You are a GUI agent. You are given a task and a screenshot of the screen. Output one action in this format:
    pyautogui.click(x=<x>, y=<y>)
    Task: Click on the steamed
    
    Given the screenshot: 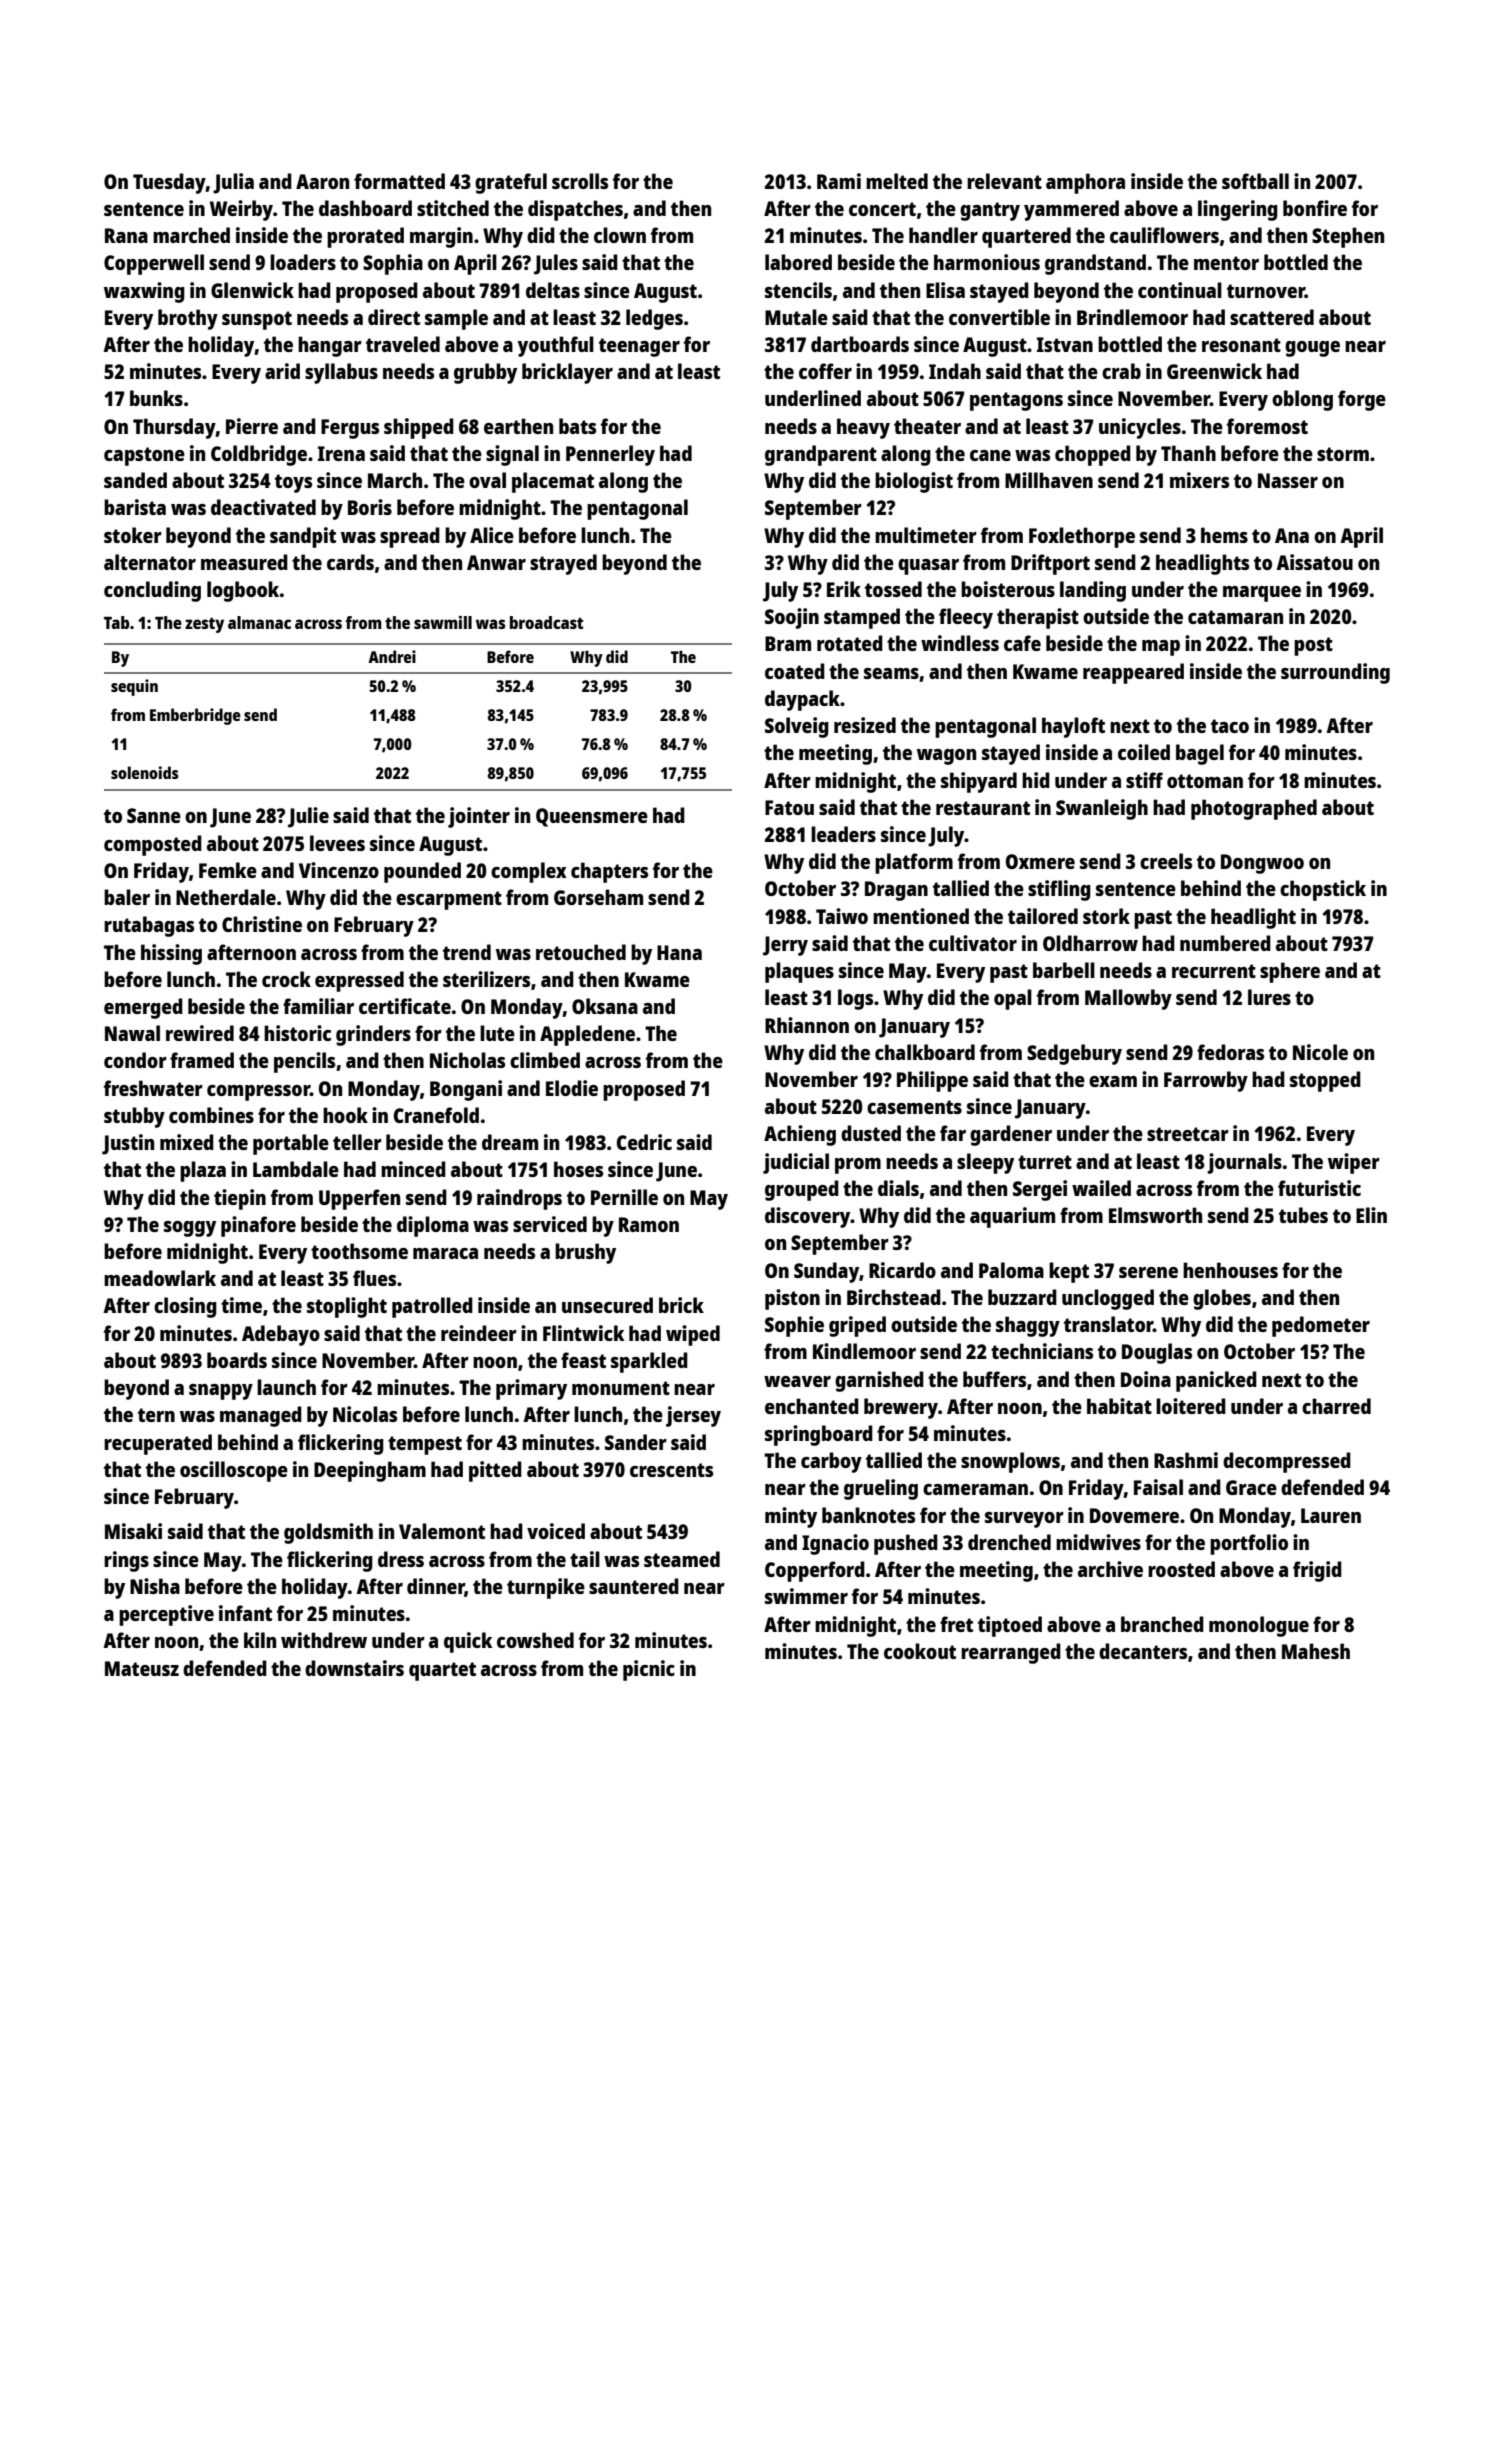 What is the action you would take?
    pyautogui.click(x=682, y=1559)
